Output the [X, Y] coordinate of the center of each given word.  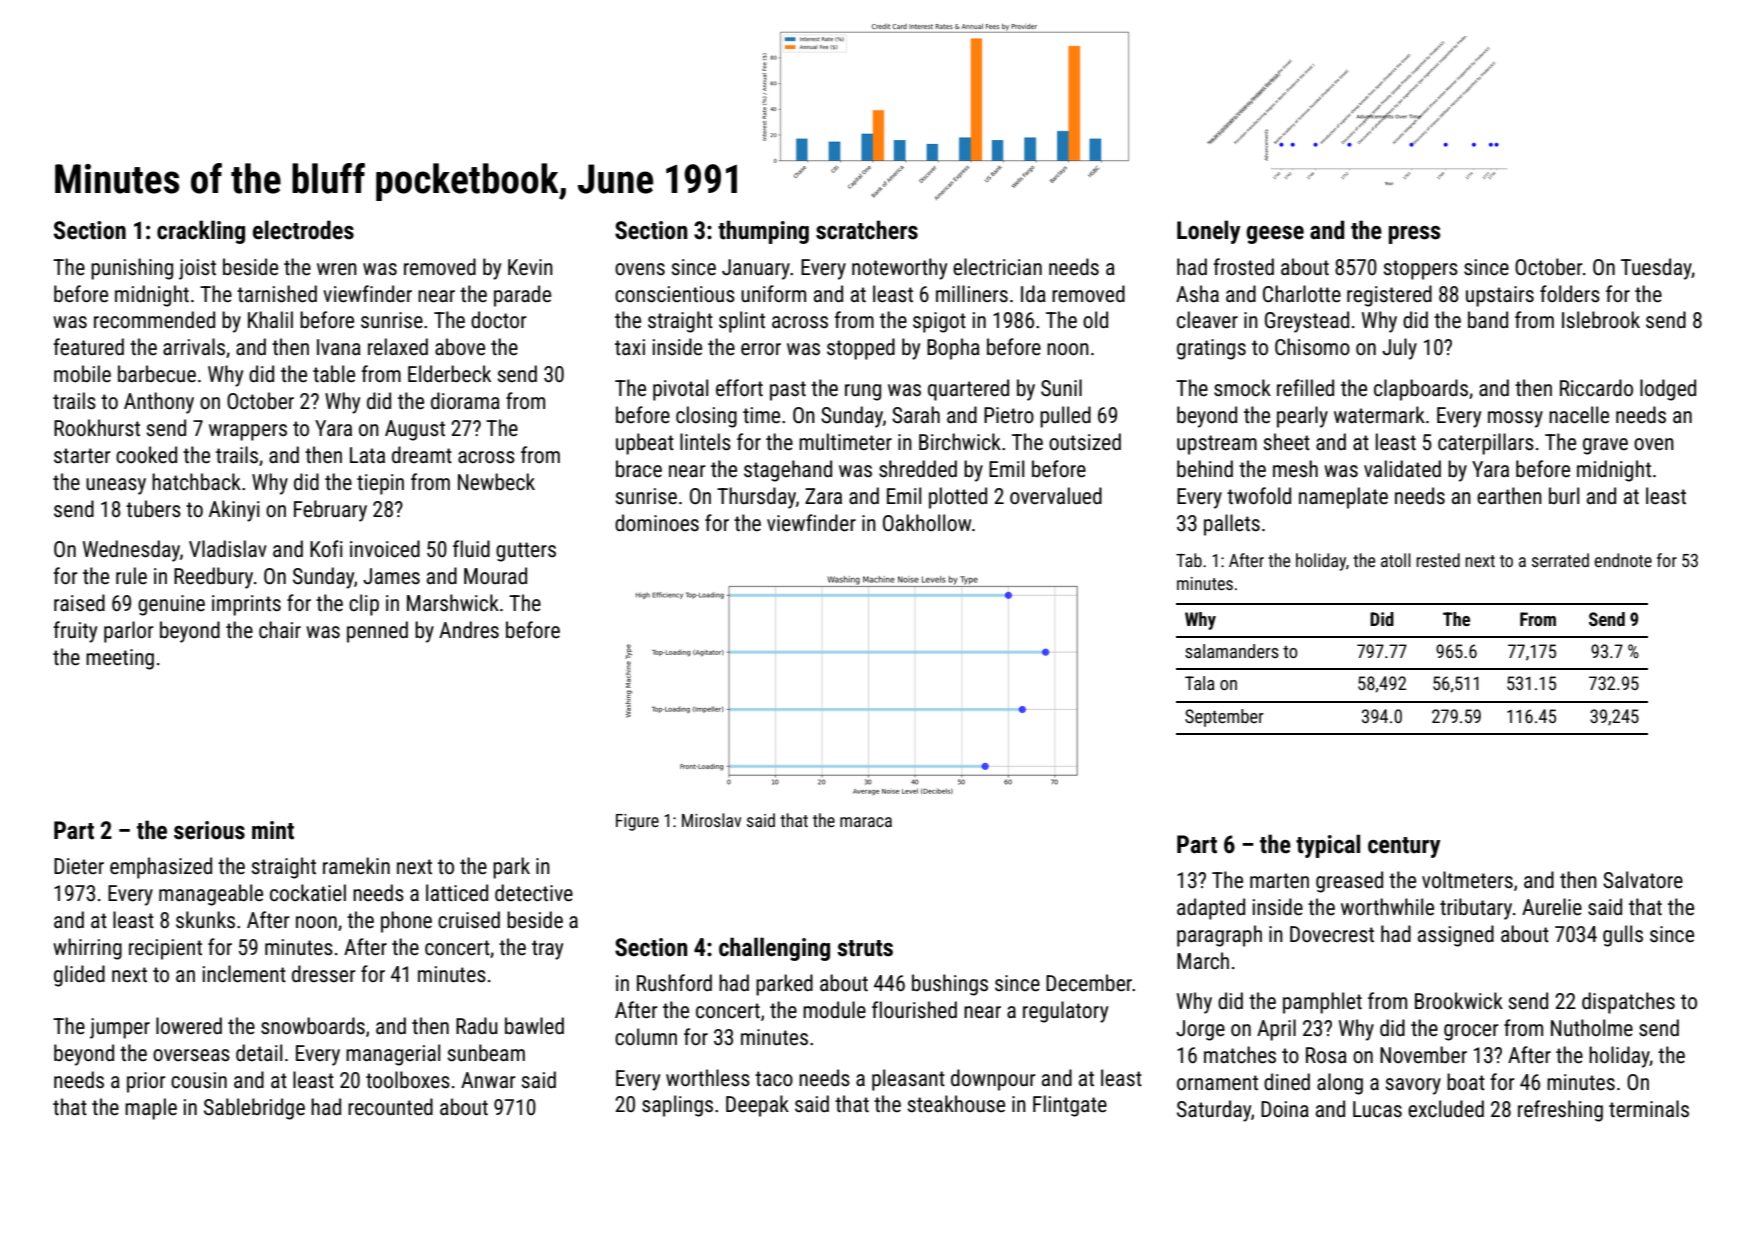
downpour [993, 1080]
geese [1275, 235]
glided [79, 976]
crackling [201, 232]
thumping [763, 232]
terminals [1649, 1109]
